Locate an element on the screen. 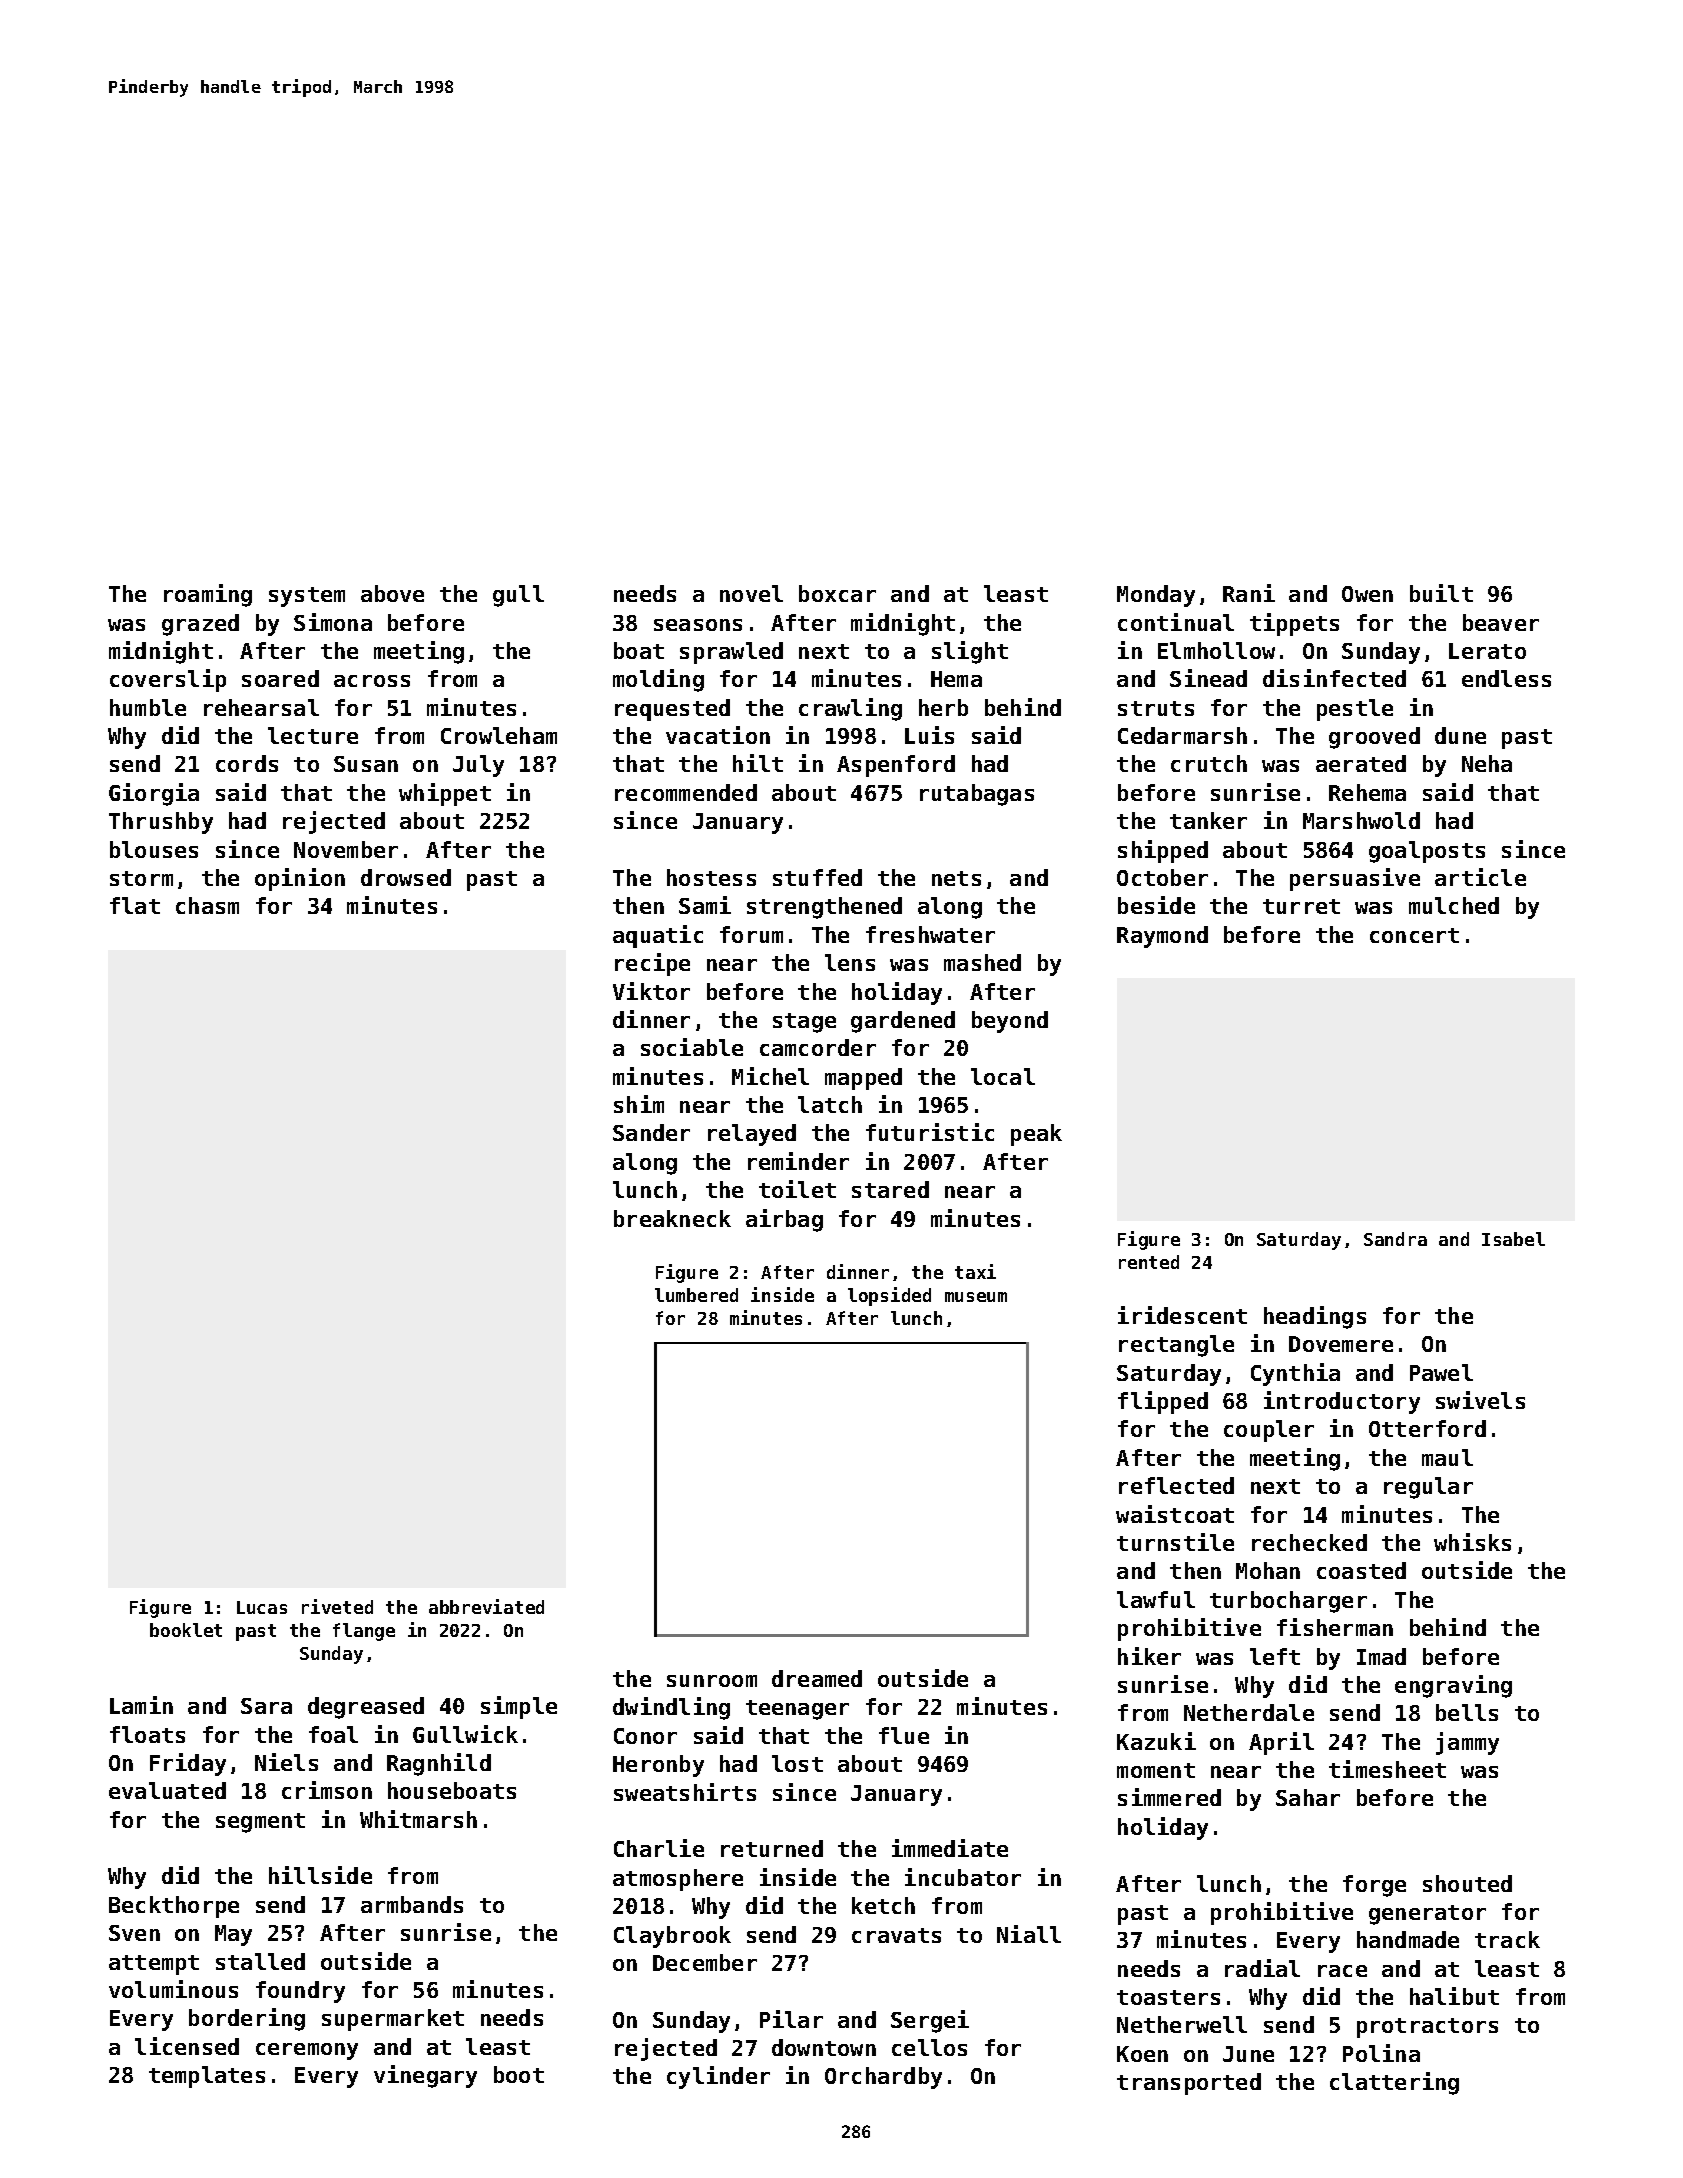 Image resolution: width=1683 pixels, height=2178 pixels. chasm is located at coordinates (207, 905).
